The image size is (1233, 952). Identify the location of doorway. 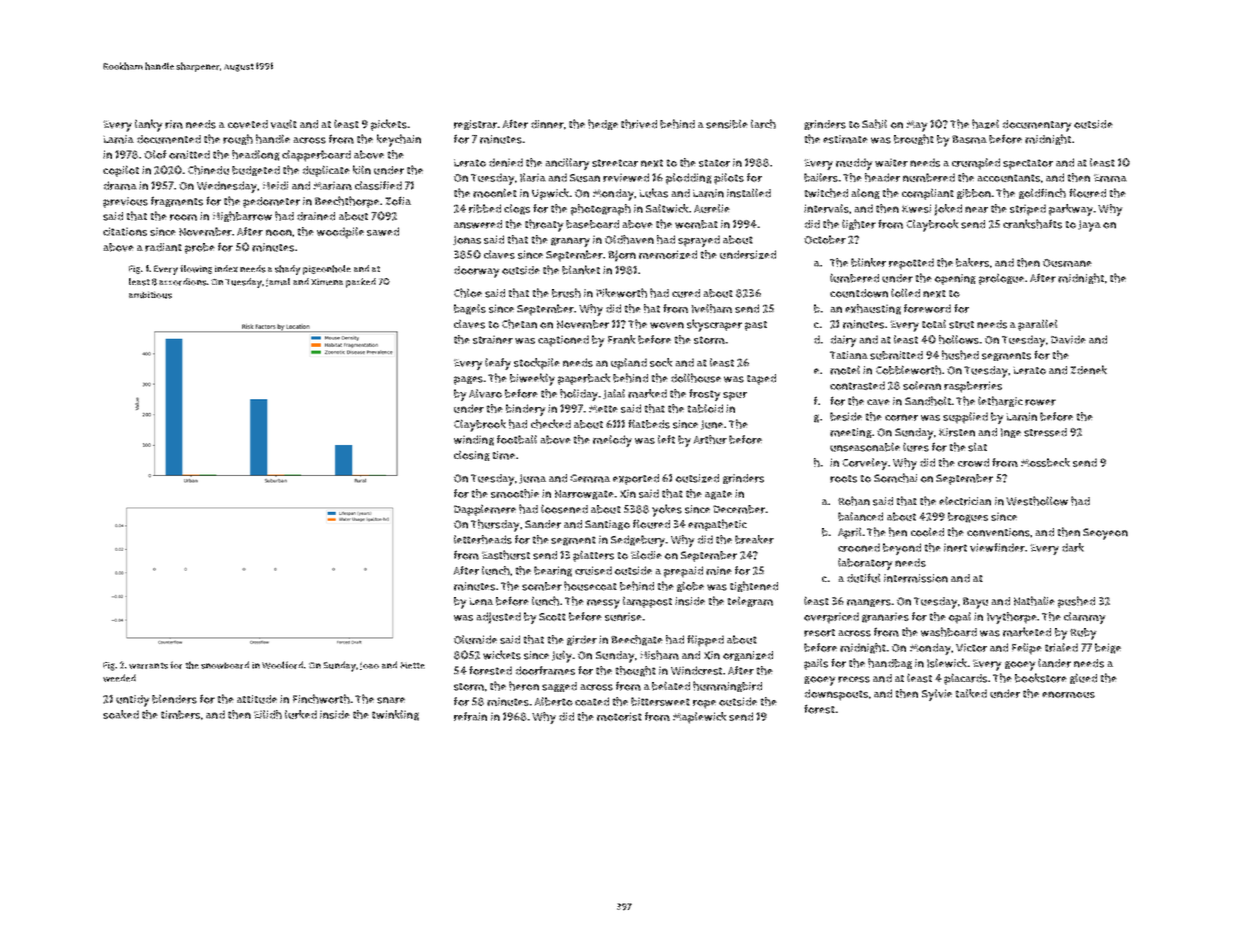
(477, 272).
